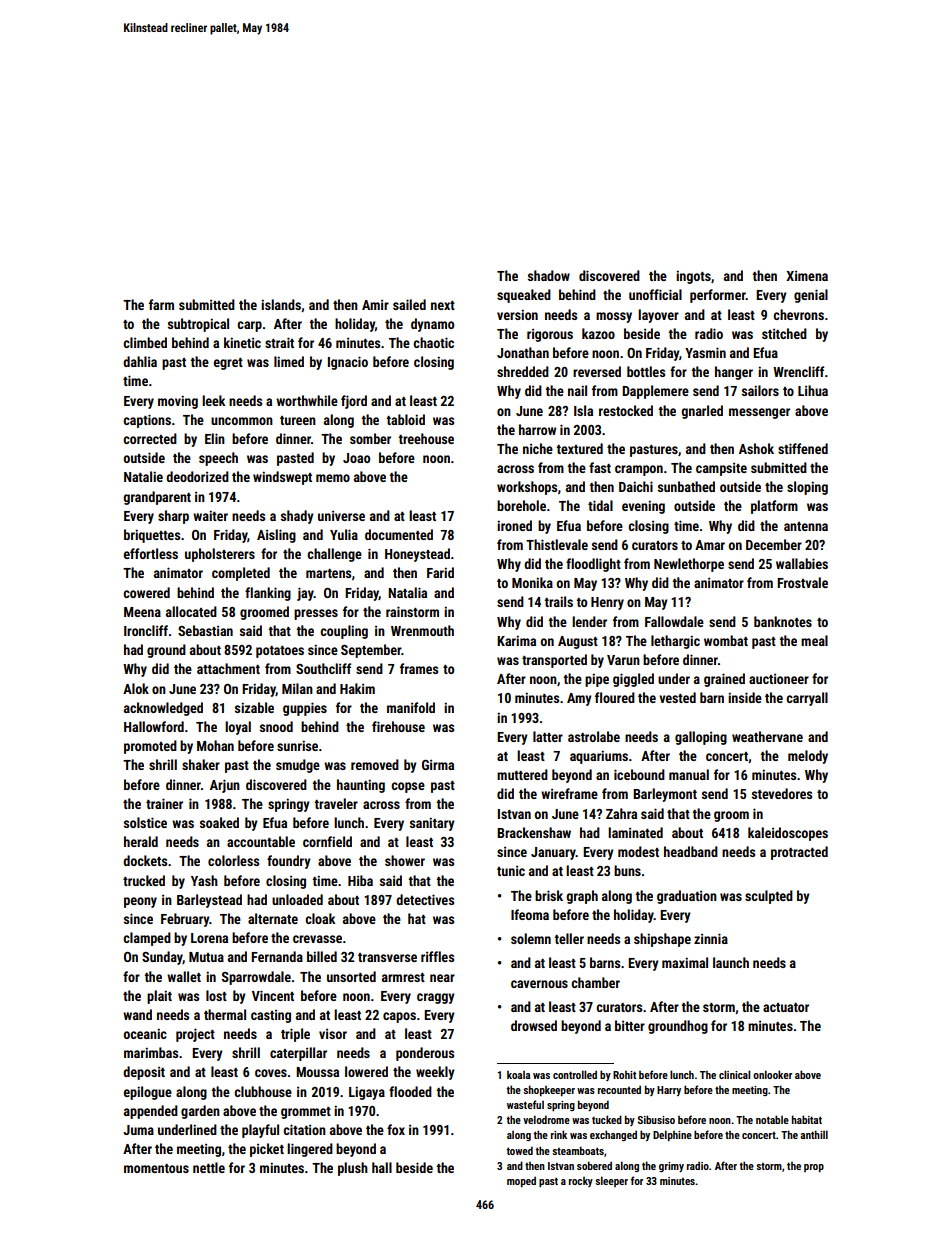  Describe the element at coordinates (162, 958) in the document. I see `Sunday` at that location.
